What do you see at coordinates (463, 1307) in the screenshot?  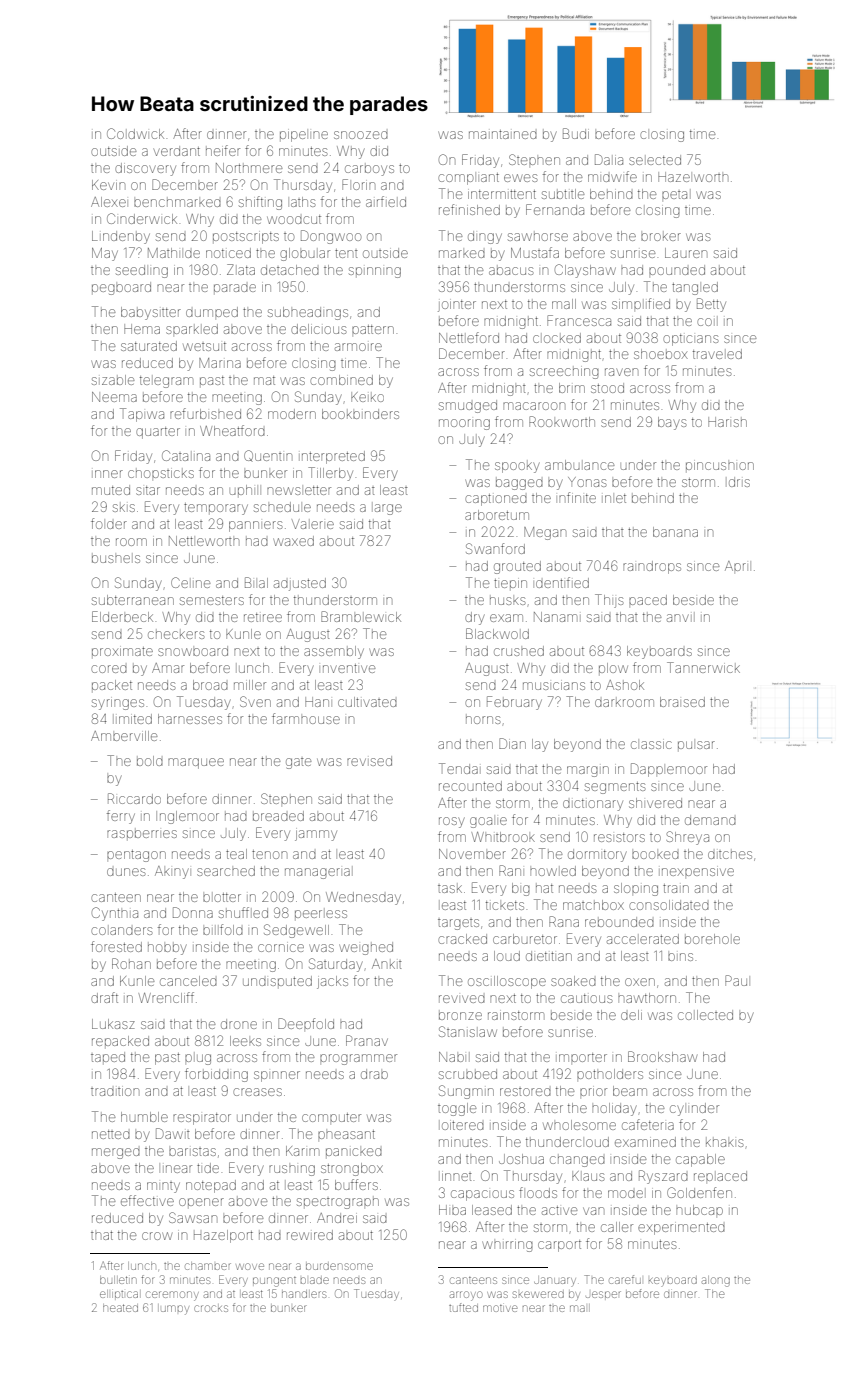 I see `tufted` at bounding box center [463, 1307].
